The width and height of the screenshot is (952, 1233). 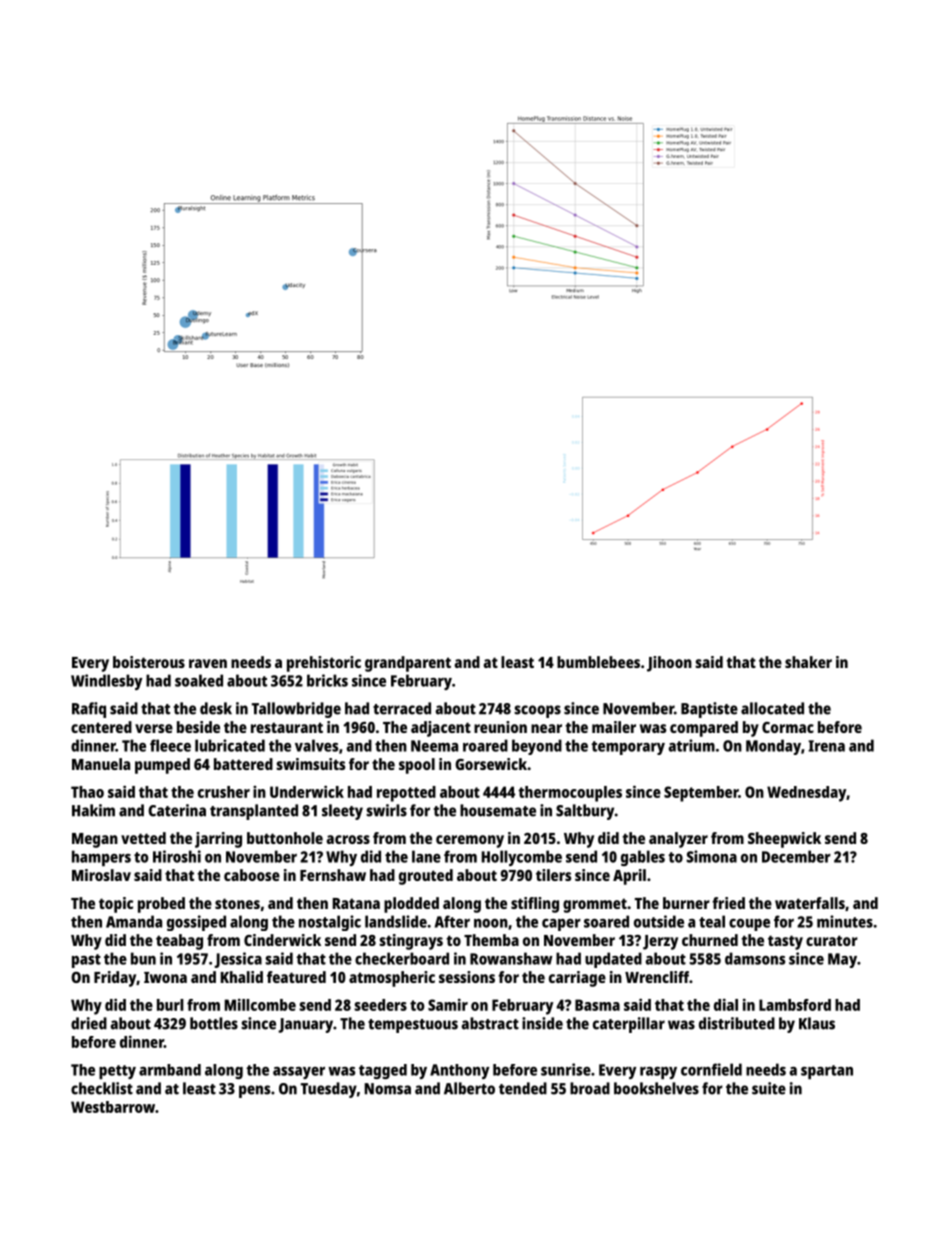 I want to click on armband, so click(x=170, y=1070).
